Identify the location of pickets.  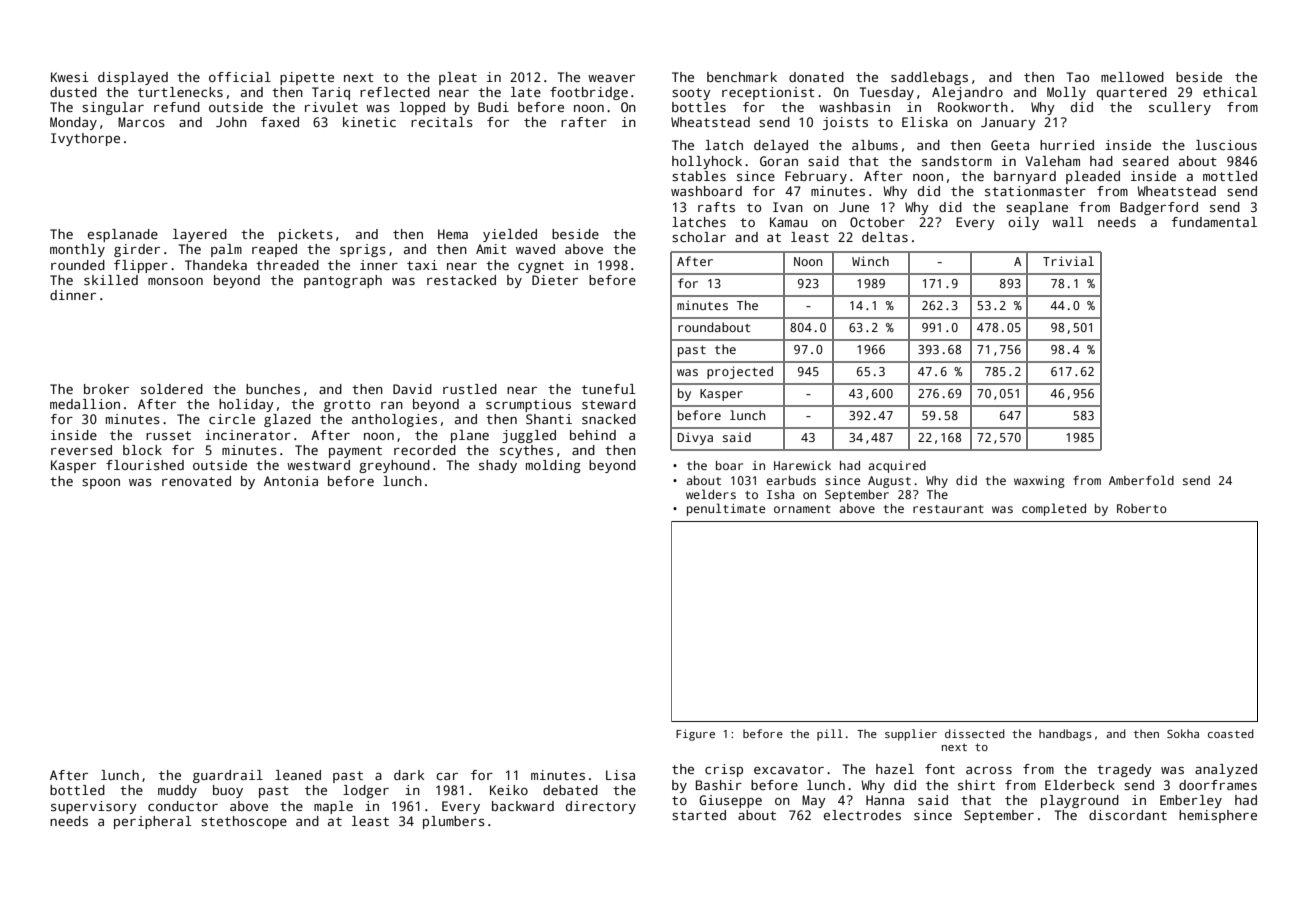
(306, 235).
